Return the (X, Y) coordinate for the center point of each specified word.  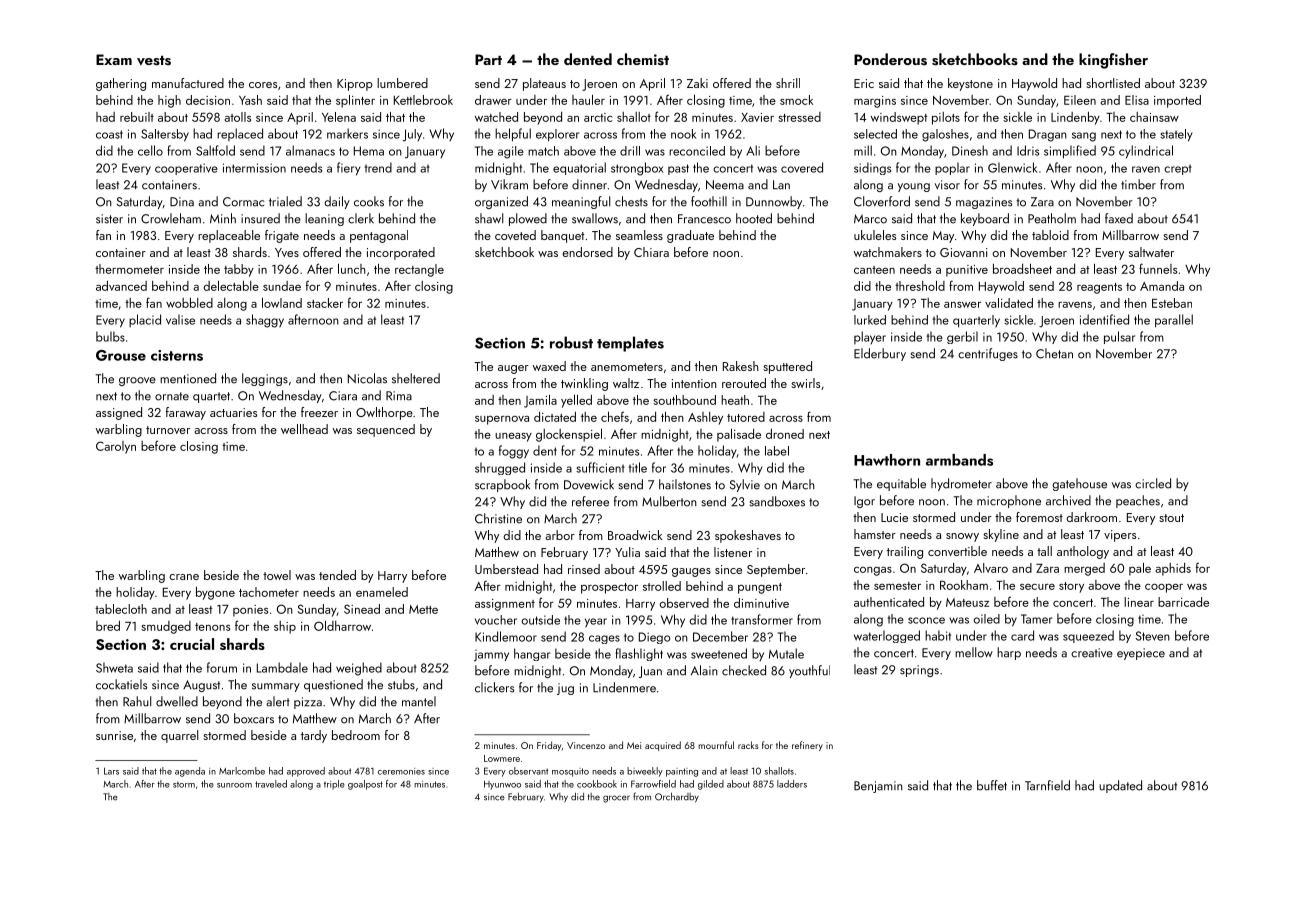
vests (154, 61)
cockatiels (121, 684)
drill (630, 151)
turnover (168, 430)
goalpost (365, 785)
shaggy (265, 321)
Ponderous (890, 59)
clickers (494, 687)
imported (1177, 101)
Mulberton (669, 501)
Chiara (651, 252)
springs (919, 671)
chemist (643, 59)
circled (1153, 483)
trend (378, 167)
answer (962, 305)
